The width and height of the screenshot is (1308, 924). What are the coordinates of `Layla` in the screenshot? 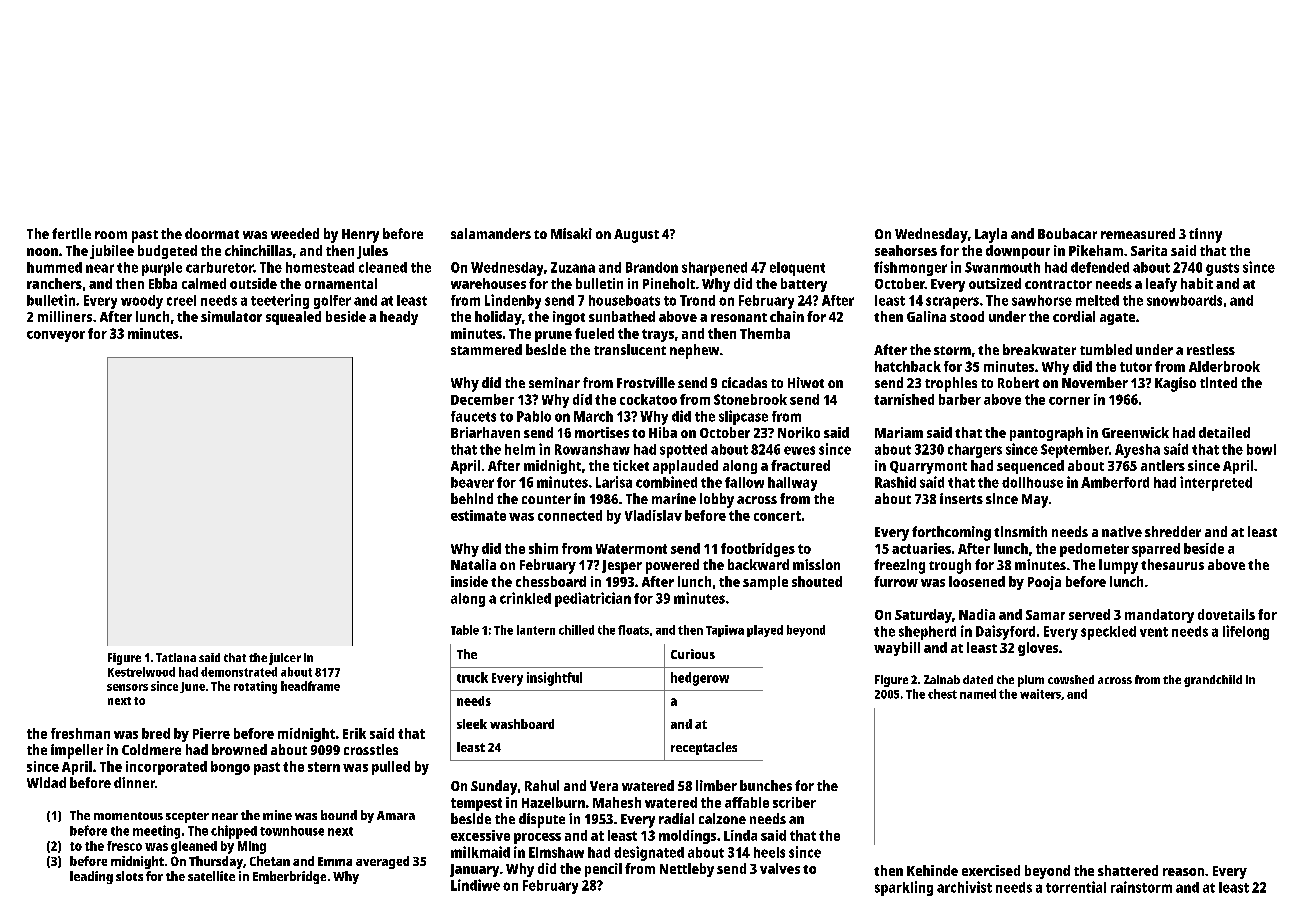 It's located at (991, 235).
